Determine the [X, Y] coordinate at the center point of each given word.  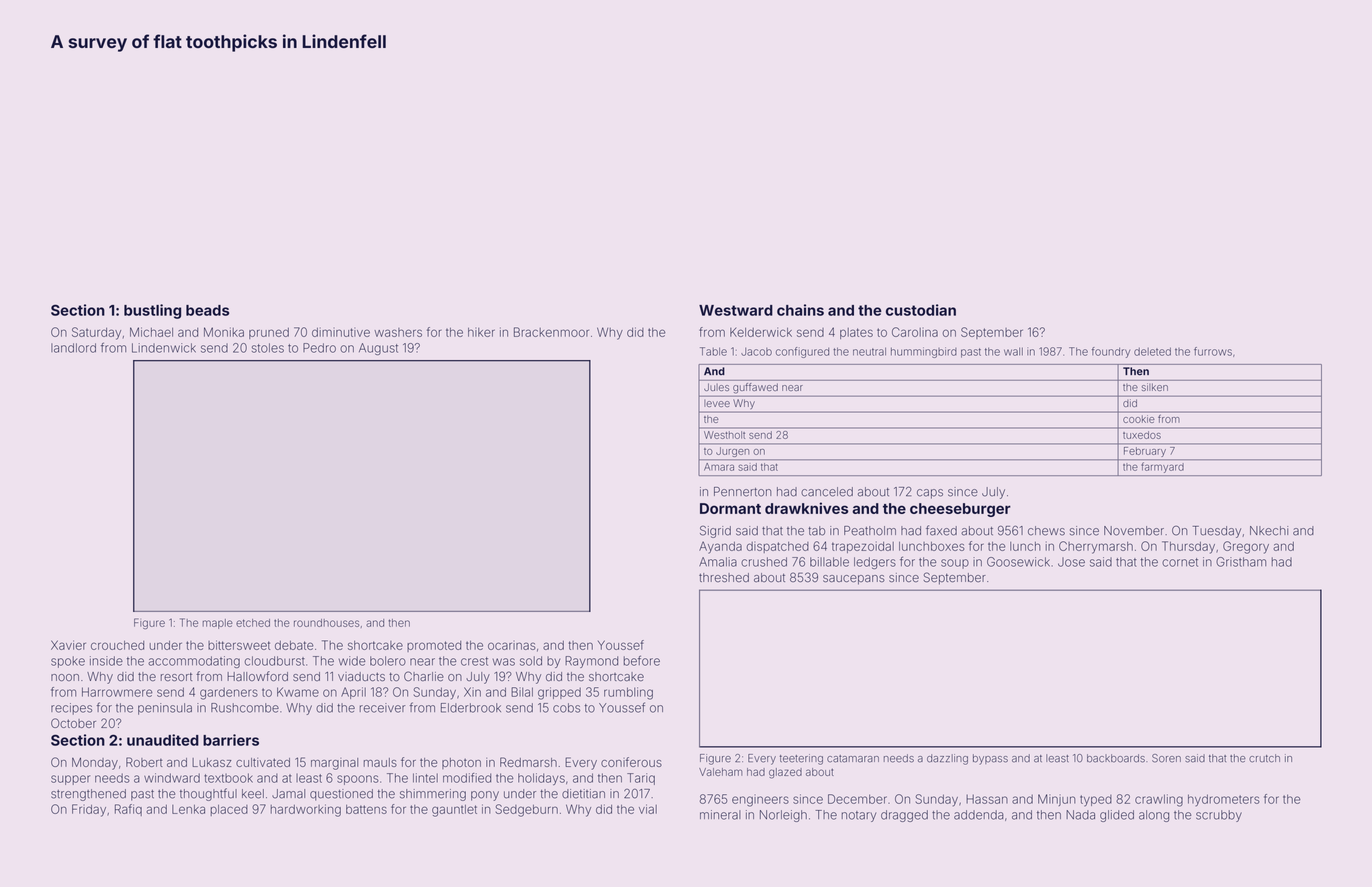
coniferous [631, 762]
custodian [921, 310]
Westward [736, 310]
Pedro [319, 348]
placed [229, 810]
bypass [990, 759]
